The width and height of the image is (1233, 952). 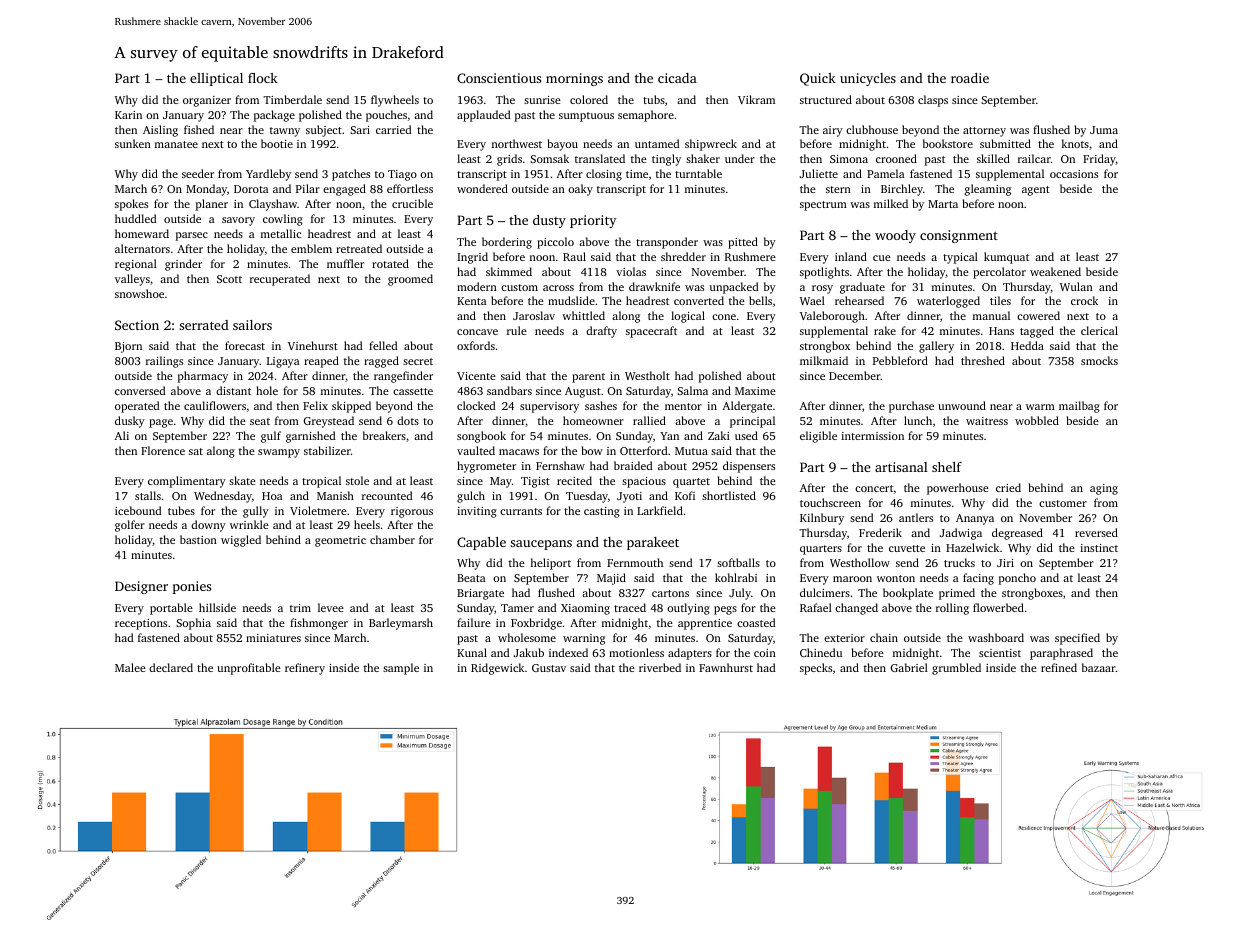 I want to click on Hedda, so click(x=1027, y=345).
